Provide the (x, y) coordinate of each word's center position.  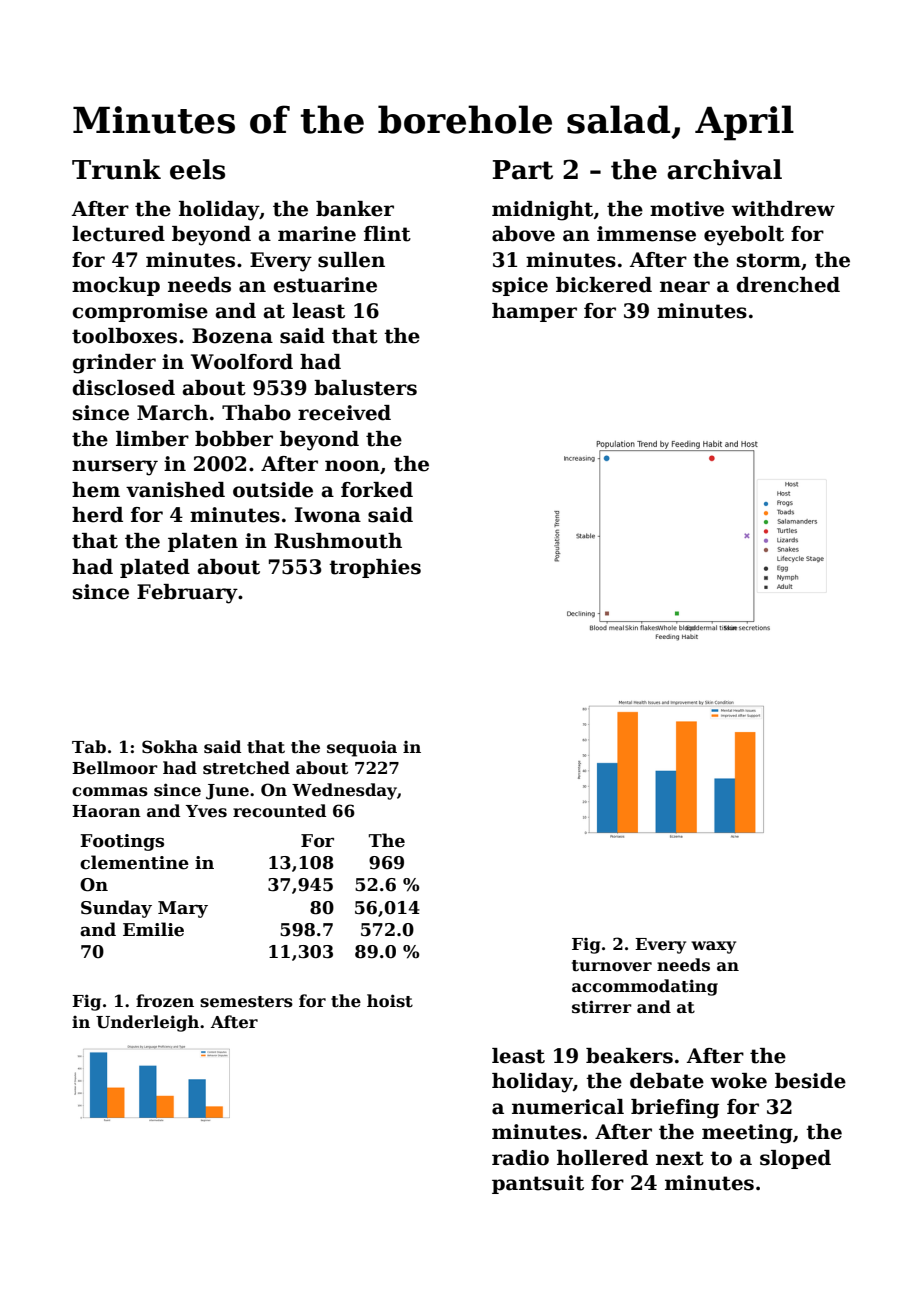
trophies (375, 568)
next (680, 1158)
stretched (246, 768)
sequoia (362, 748)
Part (523, 170)
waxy (713, 947)
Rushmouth (338, 541)
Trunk (116, 169)
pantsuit (538, 1184)
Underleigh (147, 1023)
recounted (279, 811)
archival (724, 169)
